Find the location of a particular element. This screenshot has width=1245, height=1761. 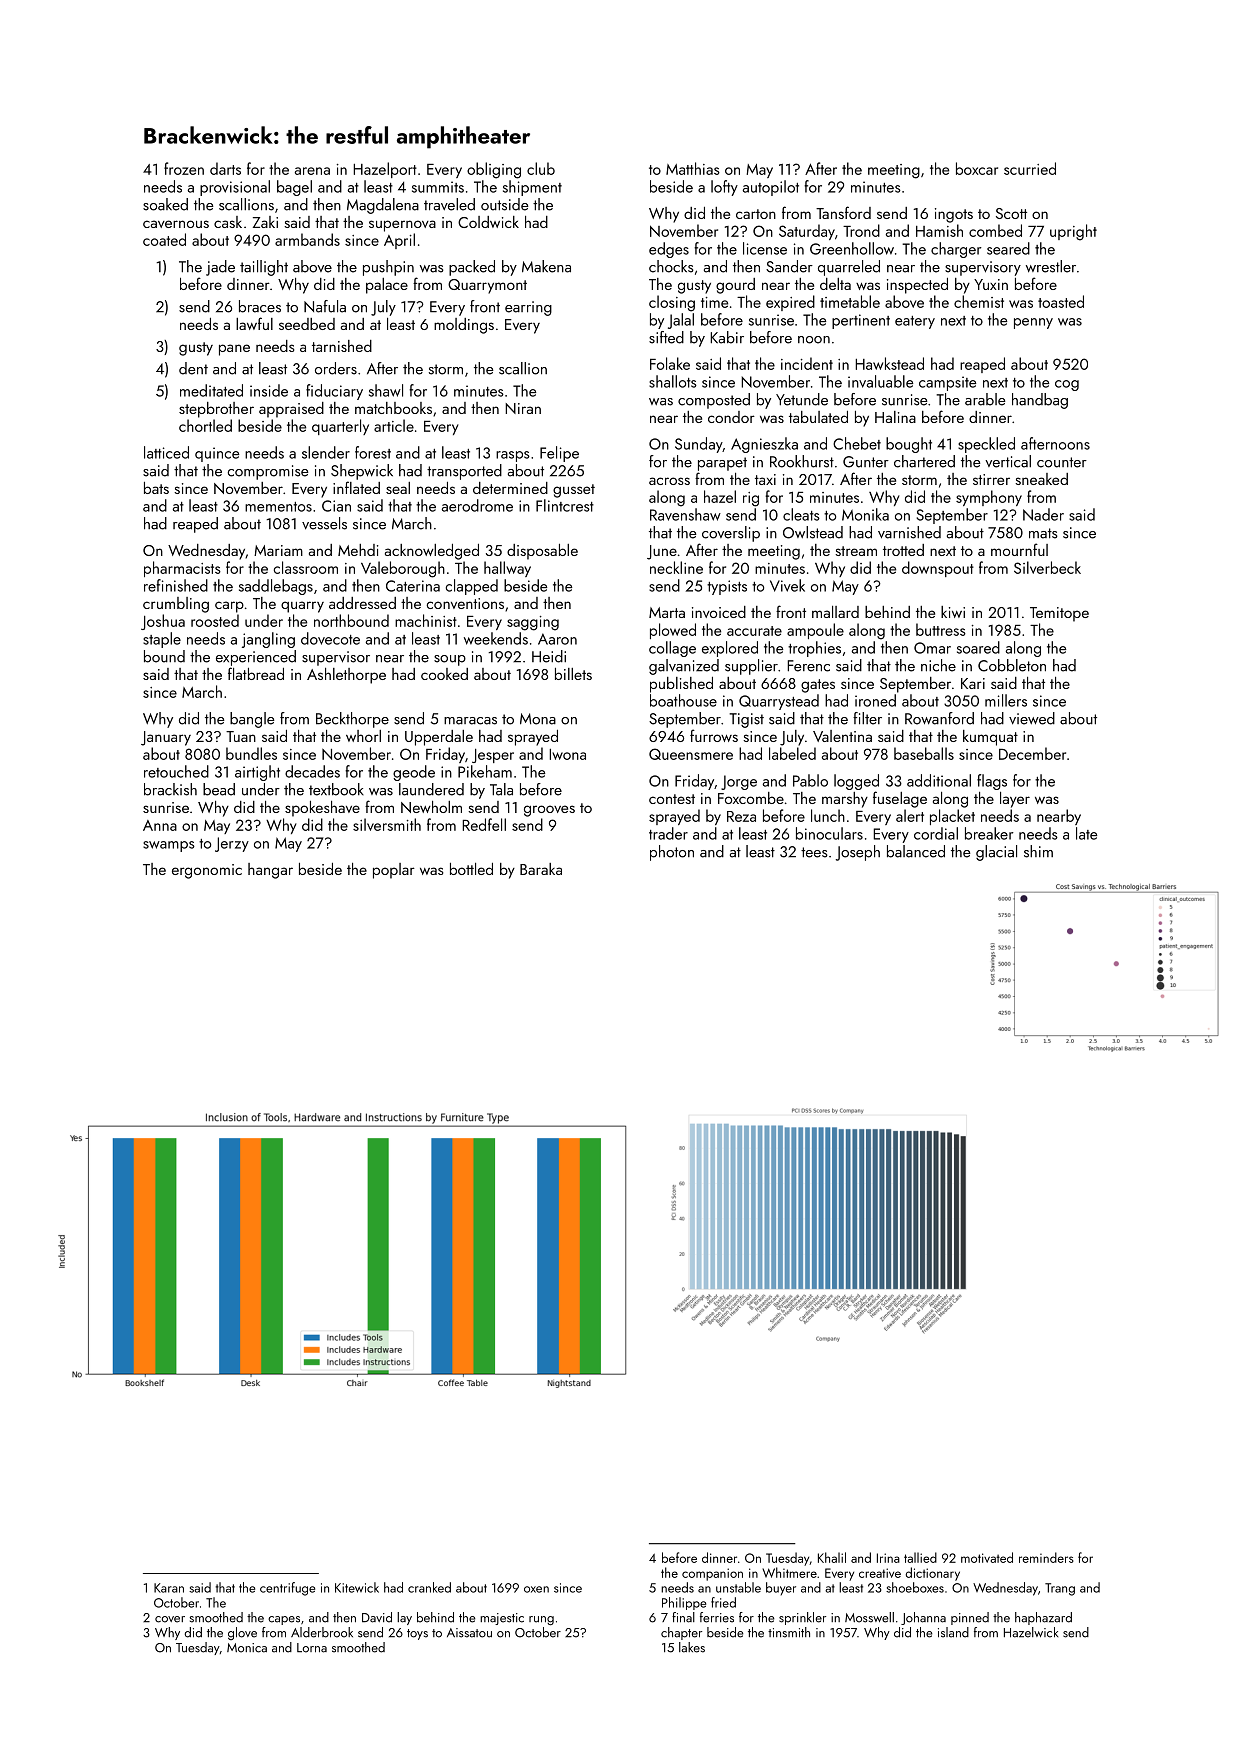

arena is located at coordinates (312, 171).
